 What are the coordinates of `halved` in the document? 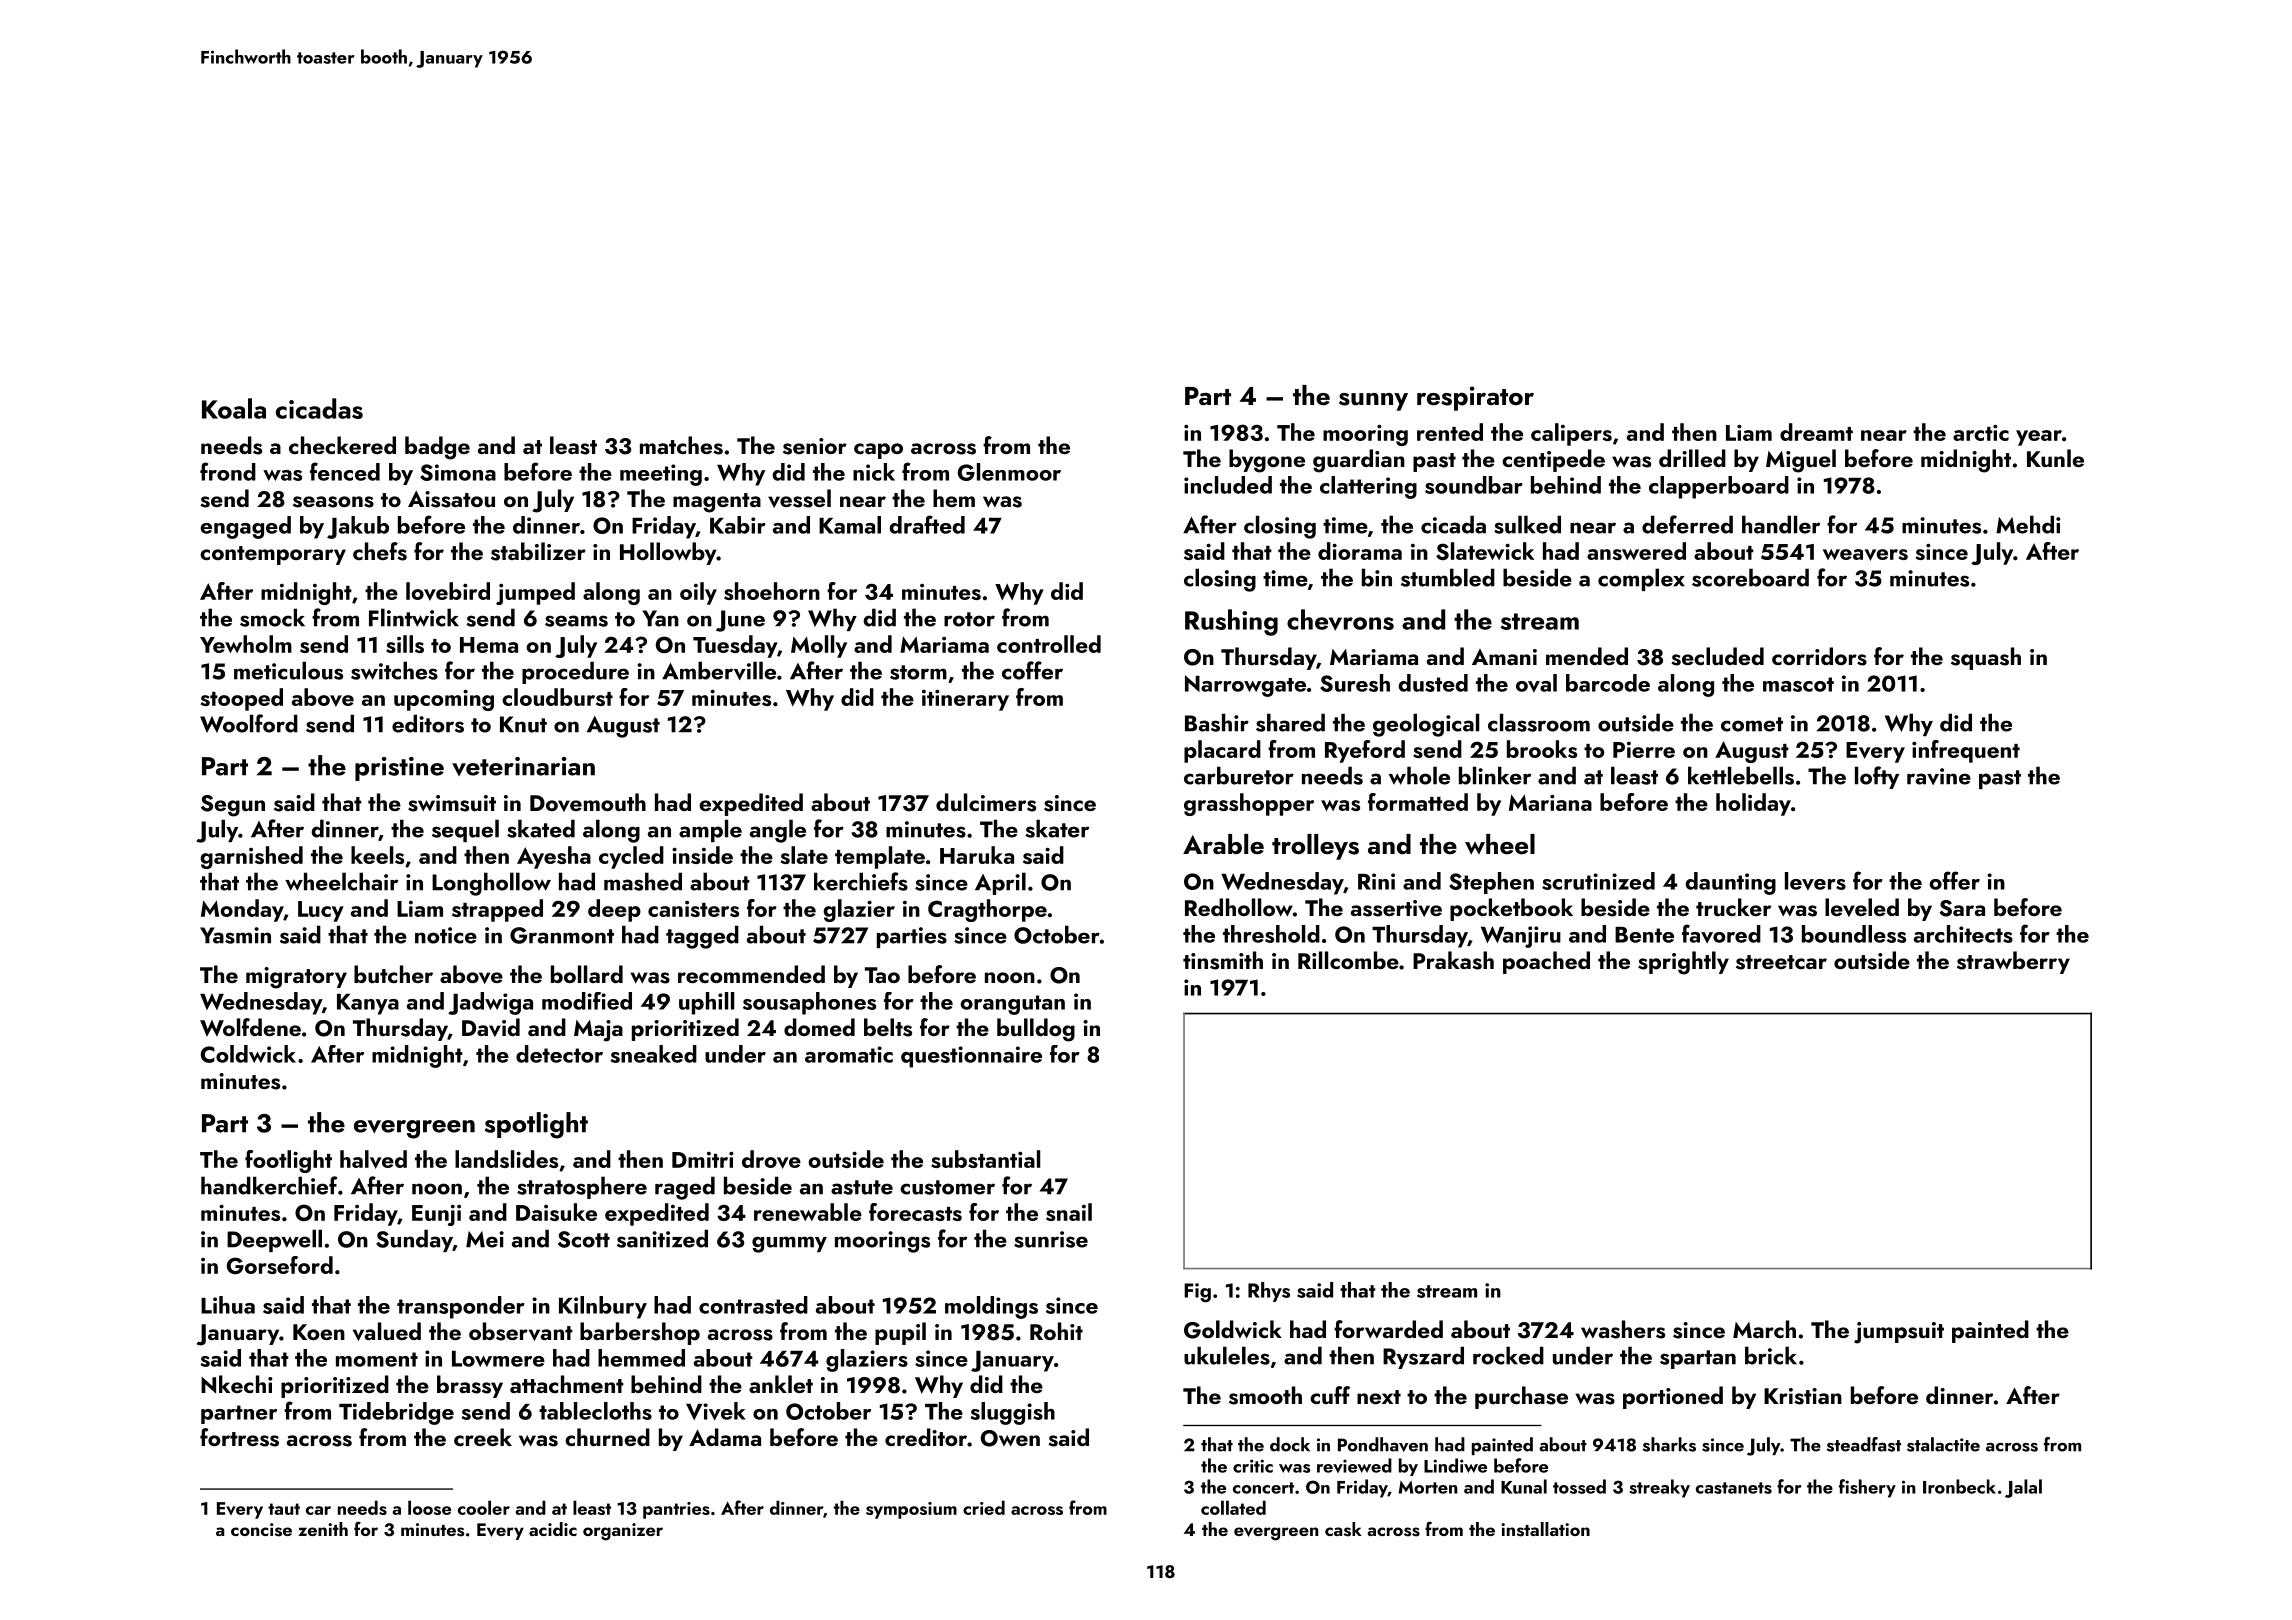 It's located at (373, 1159).
